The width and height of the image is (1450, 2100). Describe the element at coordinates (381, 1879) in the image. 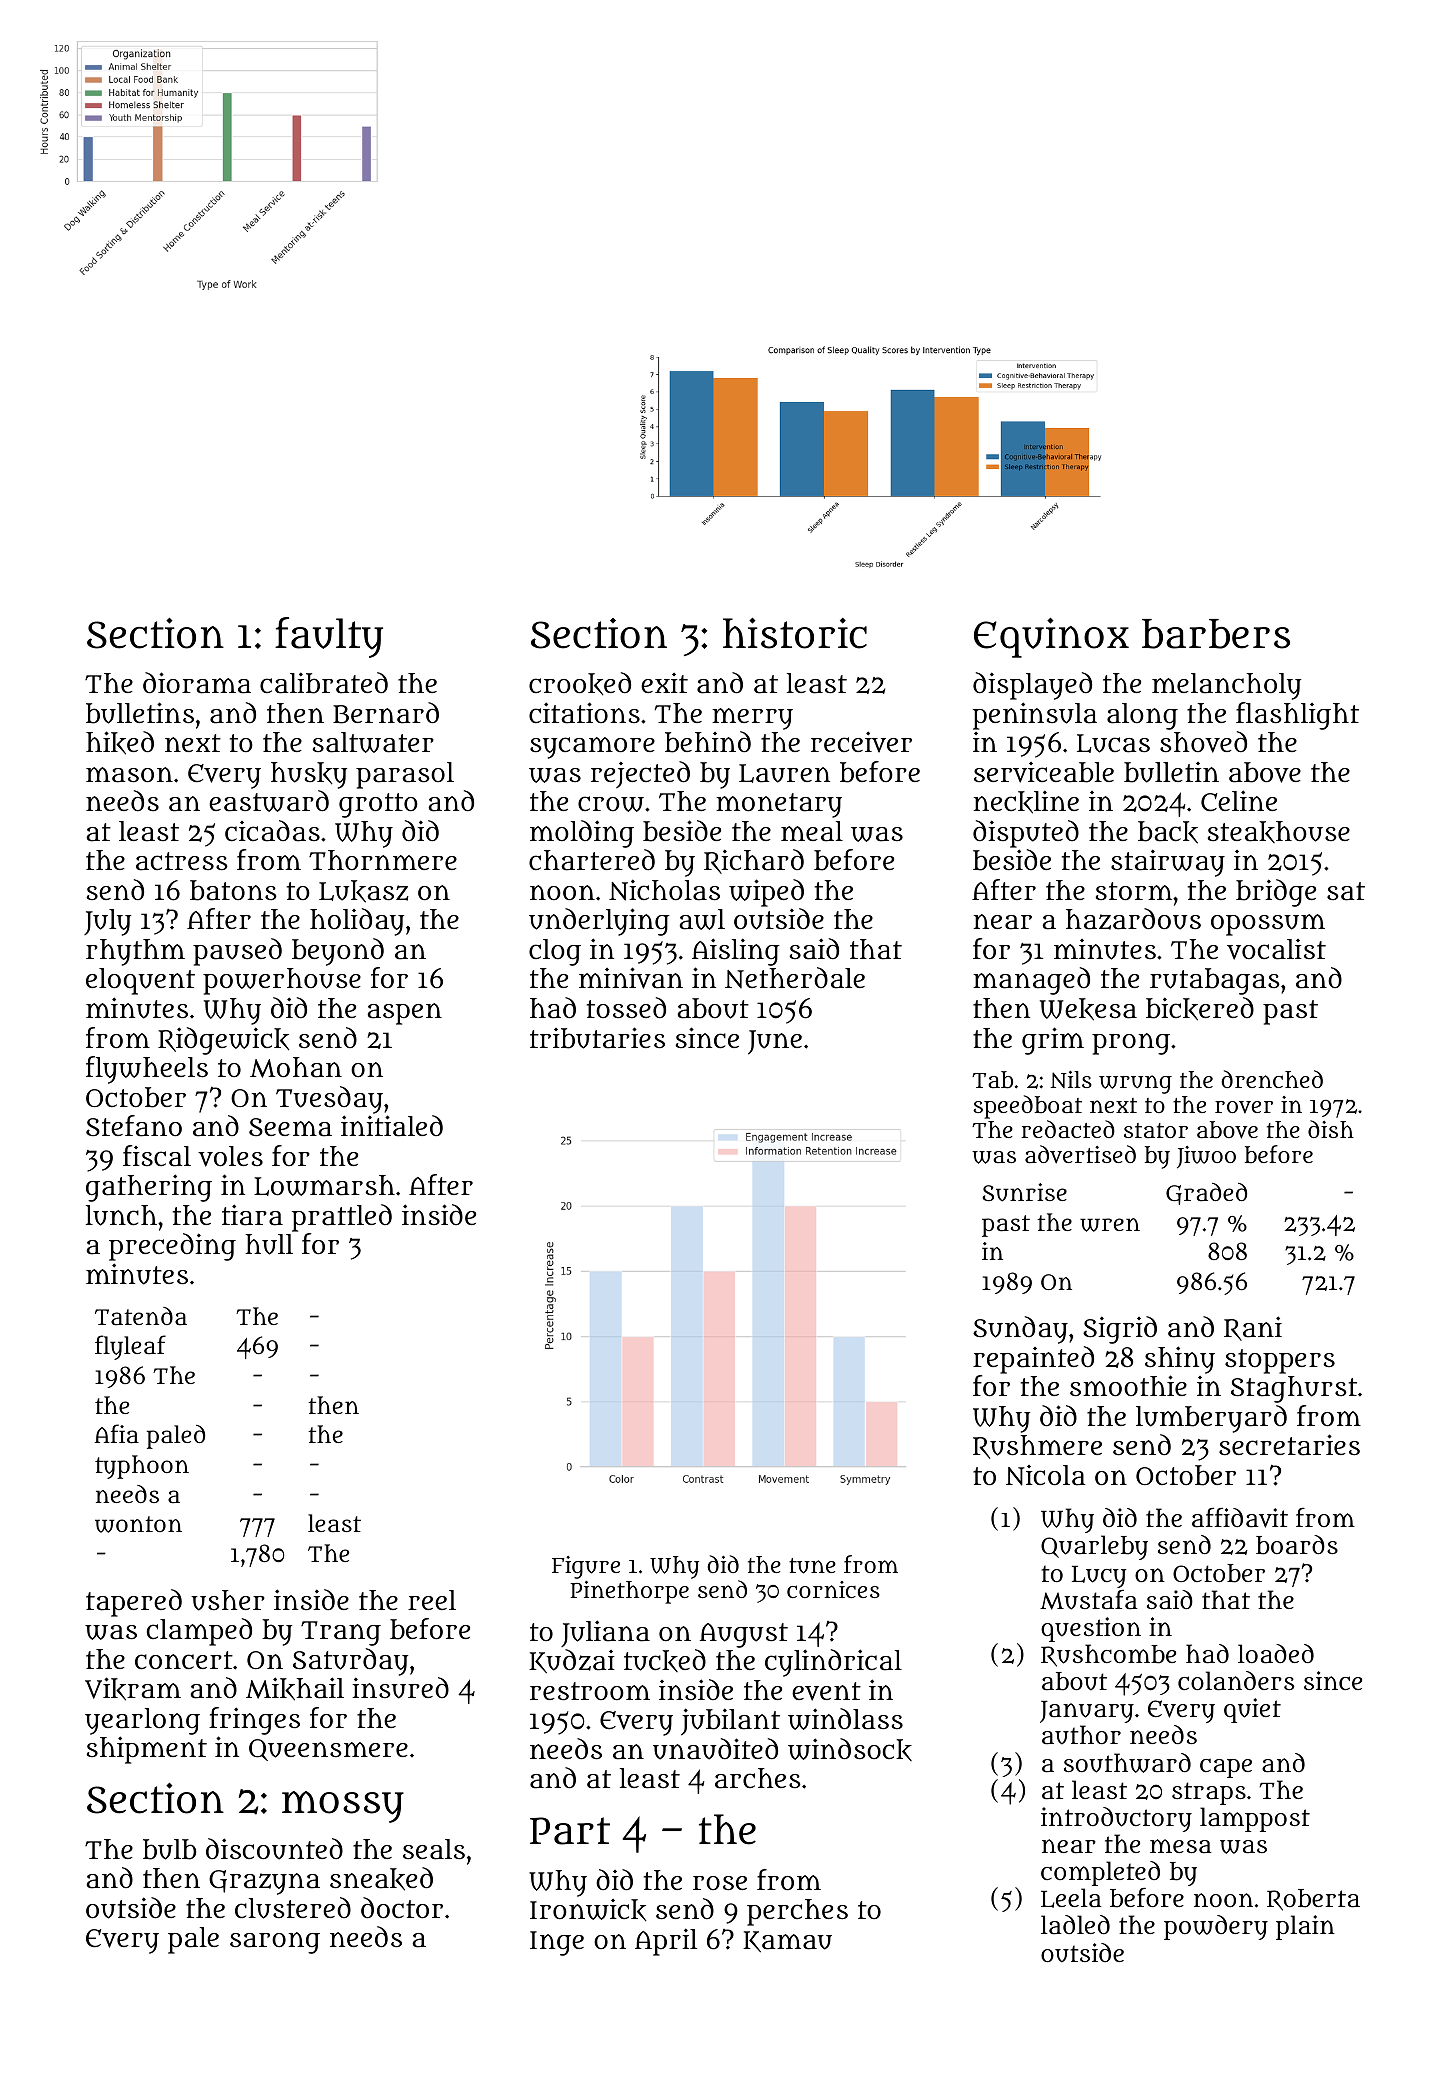

I see `sneaked` at that location.
